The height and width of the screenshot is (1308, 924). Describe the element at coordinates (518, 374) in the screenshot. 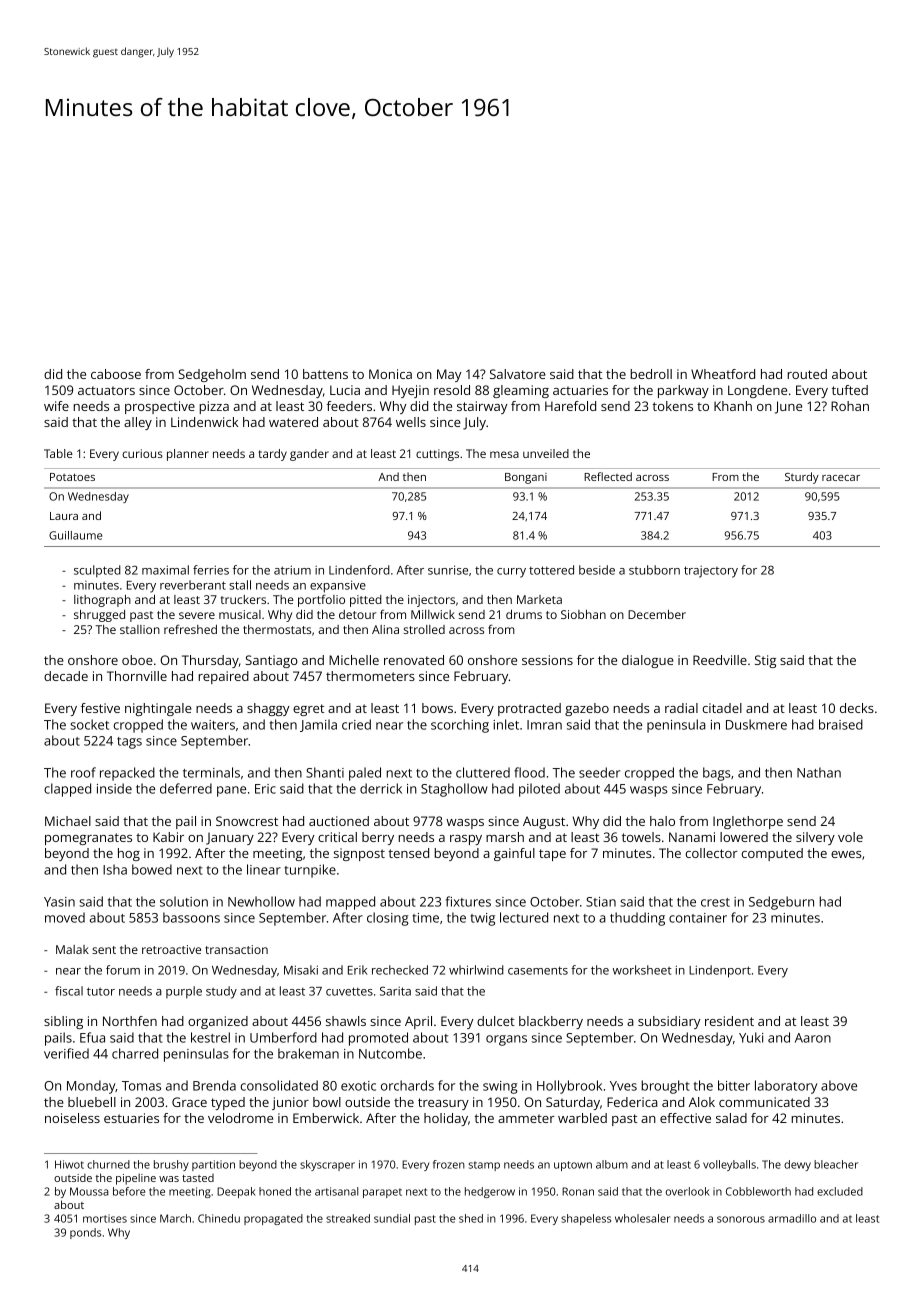

I see `Salvatore` at that location.
